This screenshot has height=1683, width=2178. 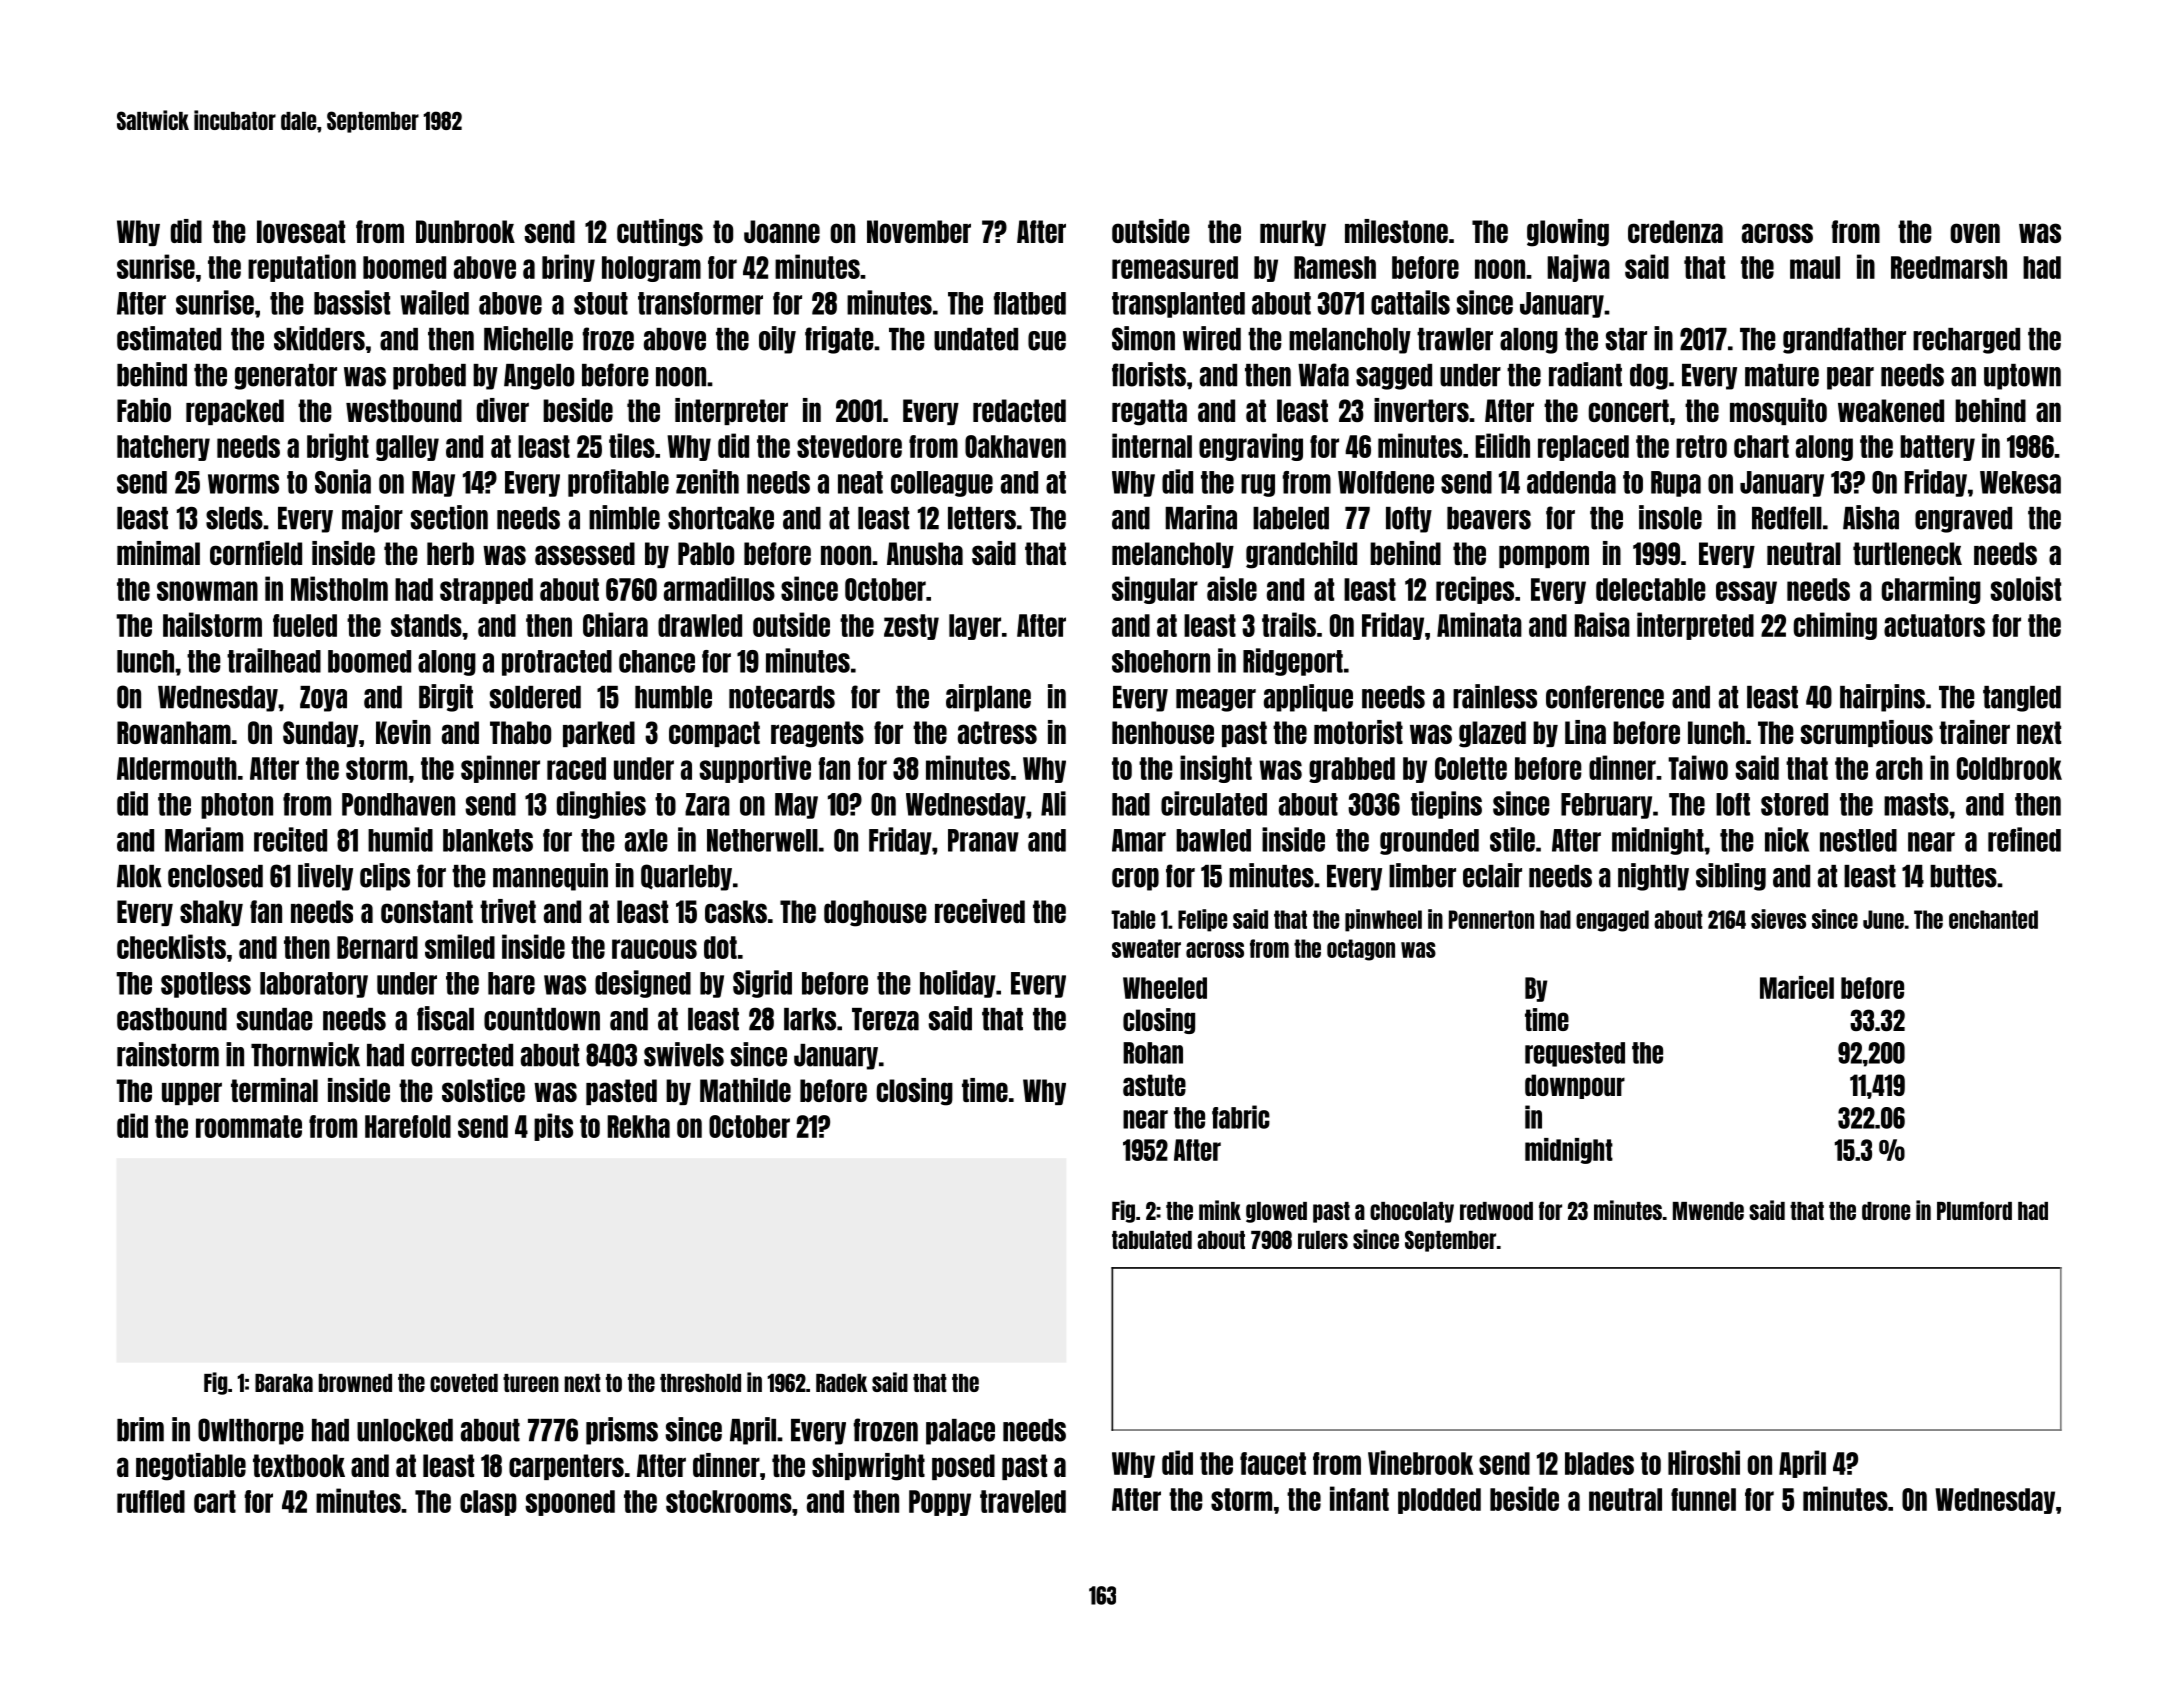 What do you see at coordinates (1568, 233) in the screenshot?
I see `glowing` at bounding box center [1568, 233].
